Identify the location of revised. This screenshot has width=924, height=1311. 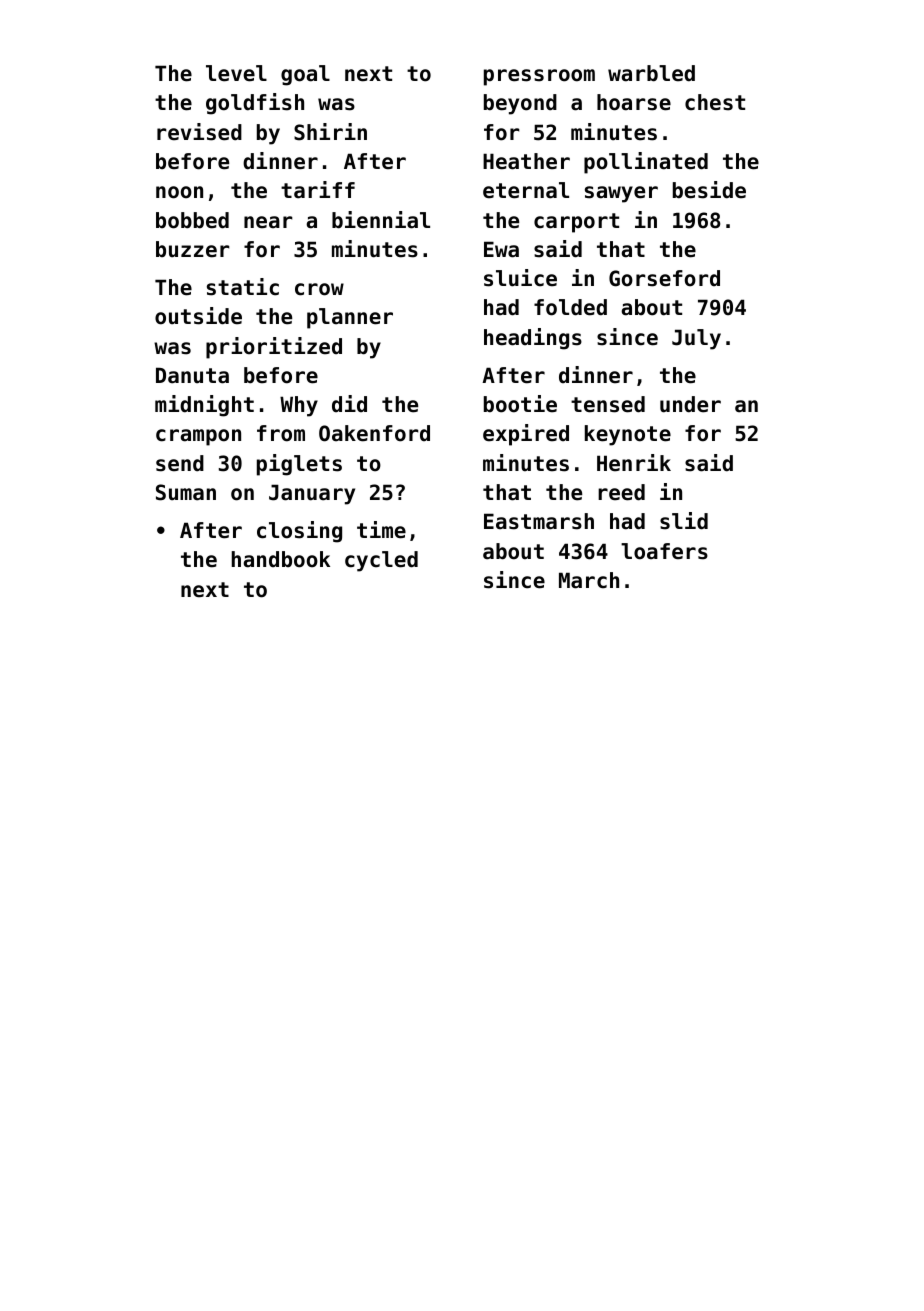
(199, 132).
